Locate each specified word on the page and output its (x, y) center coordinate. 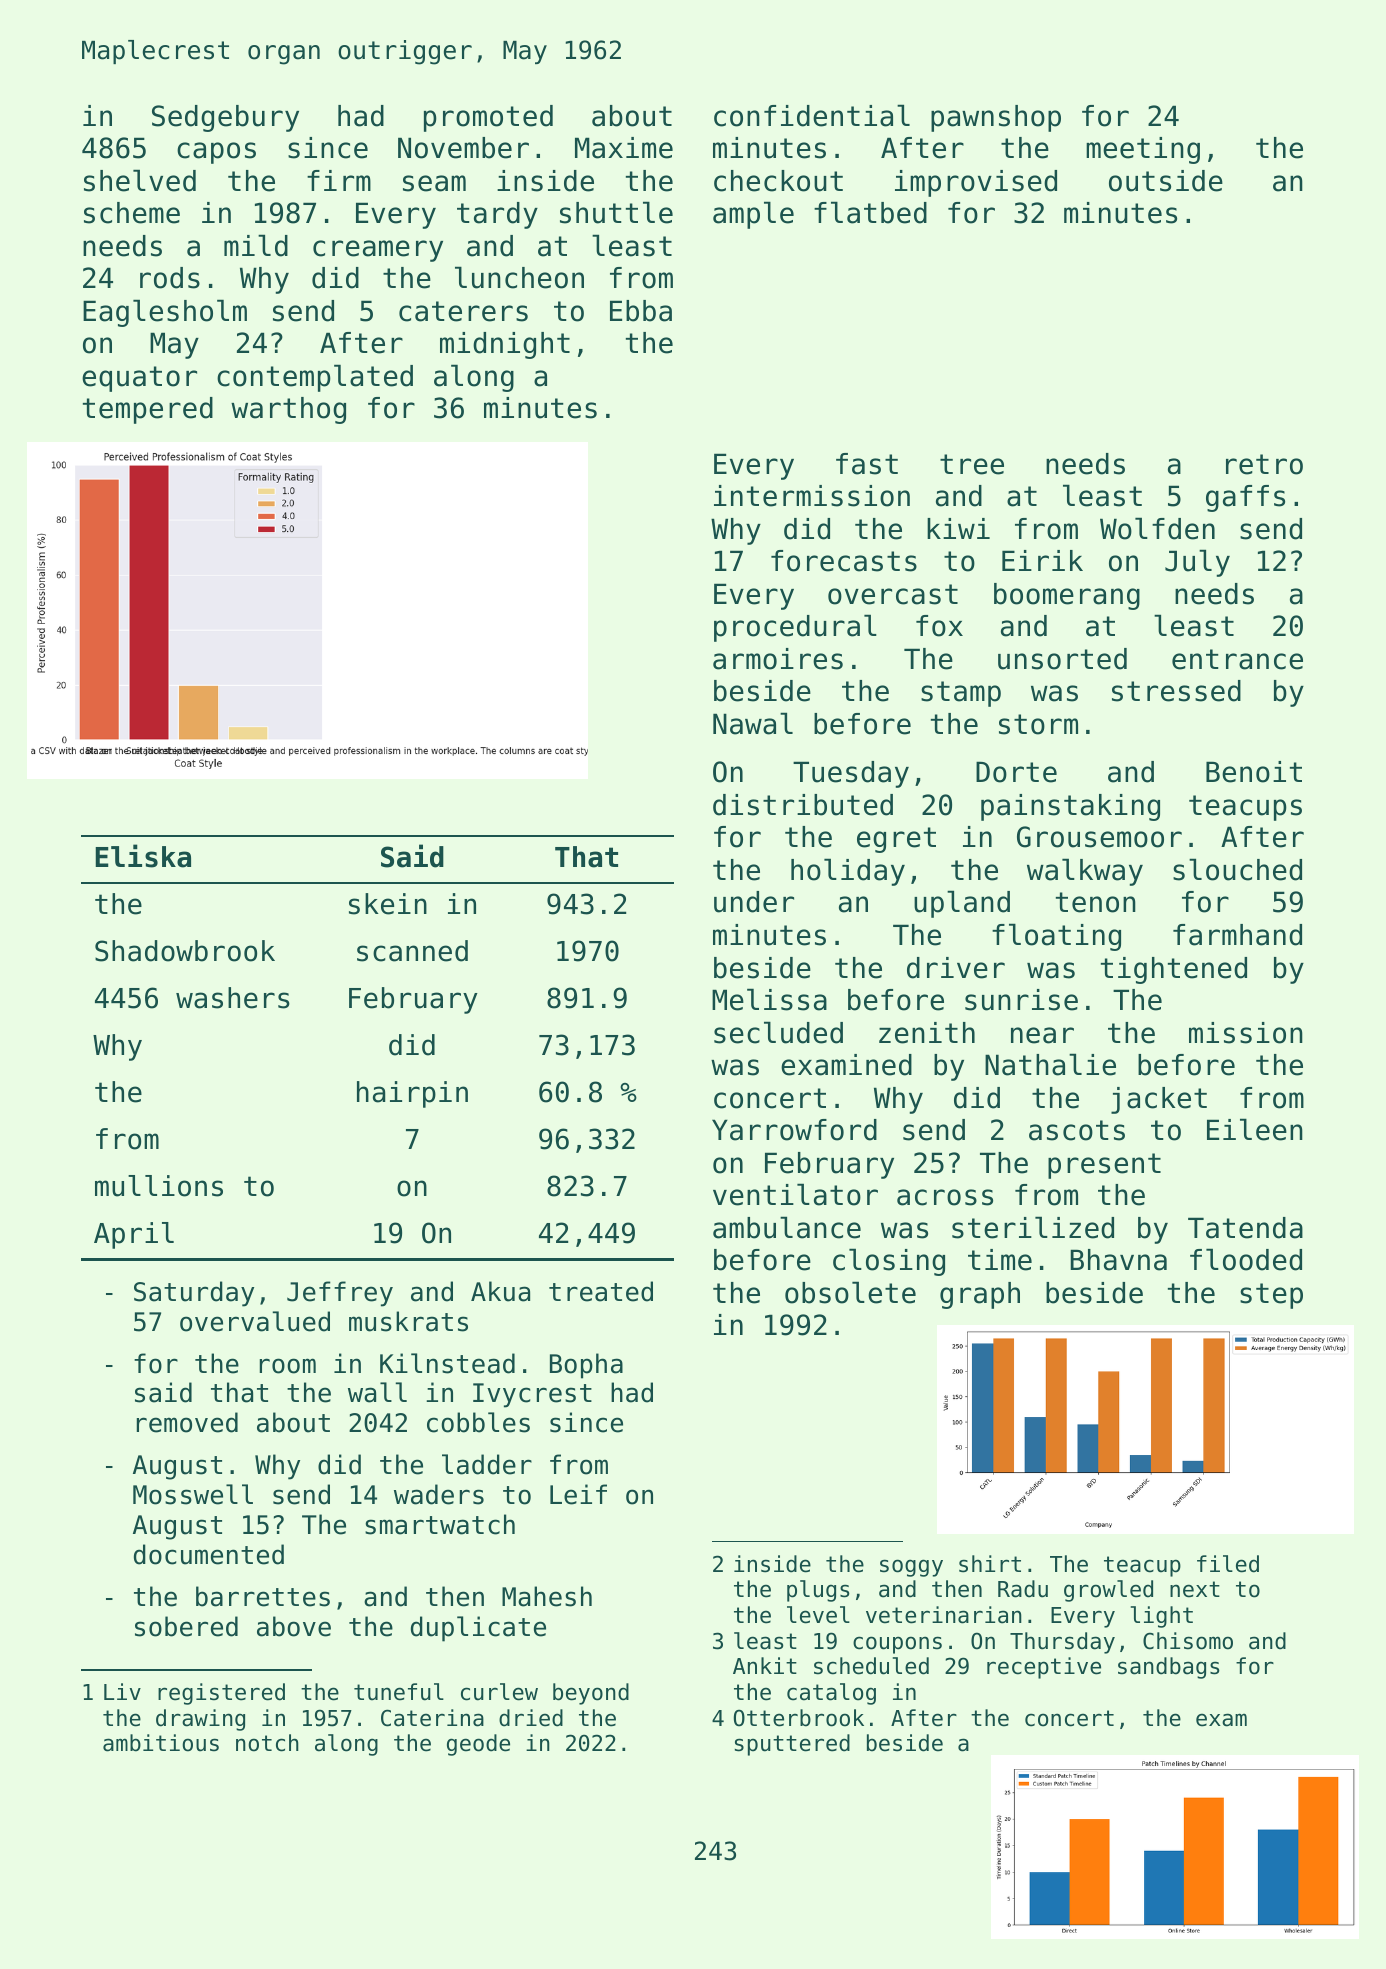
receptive (1044, 1668)
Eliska (143, 856)
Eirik (1042, 560)
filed (1228, 1564)
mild (256, 245)
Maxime (624, 148)
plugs (818, 1591)
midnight (505, 345)
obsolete (850, 1292)
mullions (159, 1186)
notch (267, 1743)
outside (1166, 181)
